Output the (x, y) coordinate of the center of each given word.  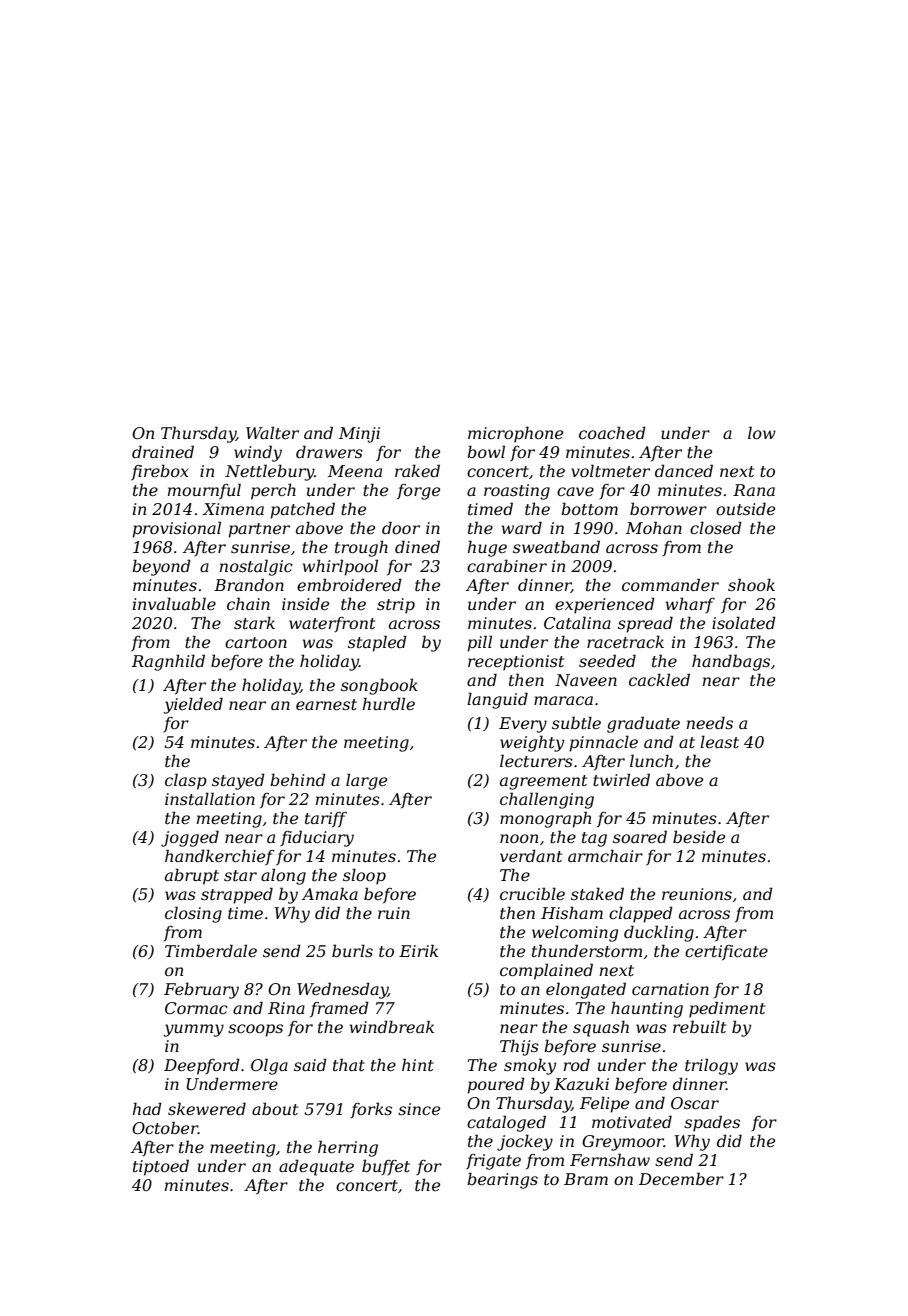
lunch (651, 760)
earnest (326, 704)
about (275, 1108)
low (762, 432)
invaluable (174, 603)
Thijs (519, 1047)
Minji (359, 435)
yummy (194, 1030)
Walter (272, 432)
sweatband (556, 546)
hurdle (389, 703)
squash (601, 1028)
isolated (744, 622)
